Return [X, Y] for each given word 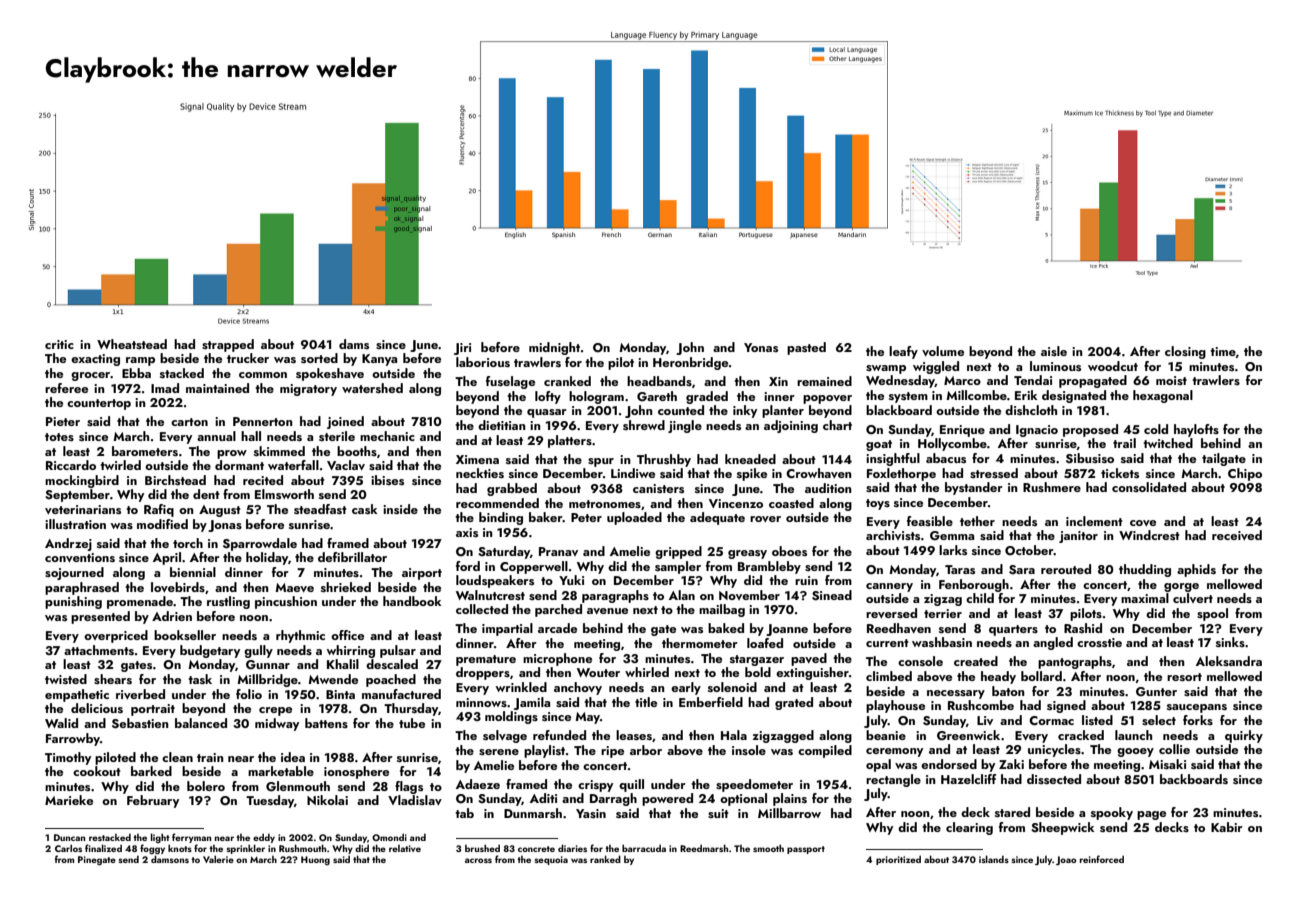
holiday [267, 558]
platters [570, 441]
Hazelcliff [969, 779]
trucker [248, 358]
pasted [806, 348]
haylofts [1196, 430]
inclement [1094, 521]
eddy [264, 838]
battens [326, 723]
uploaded [634, 518]
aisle [1054, 351]
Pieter [63, 421]
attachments [99, 650]
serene [499, 752]
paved [809, 659]
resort [1184, 677]
